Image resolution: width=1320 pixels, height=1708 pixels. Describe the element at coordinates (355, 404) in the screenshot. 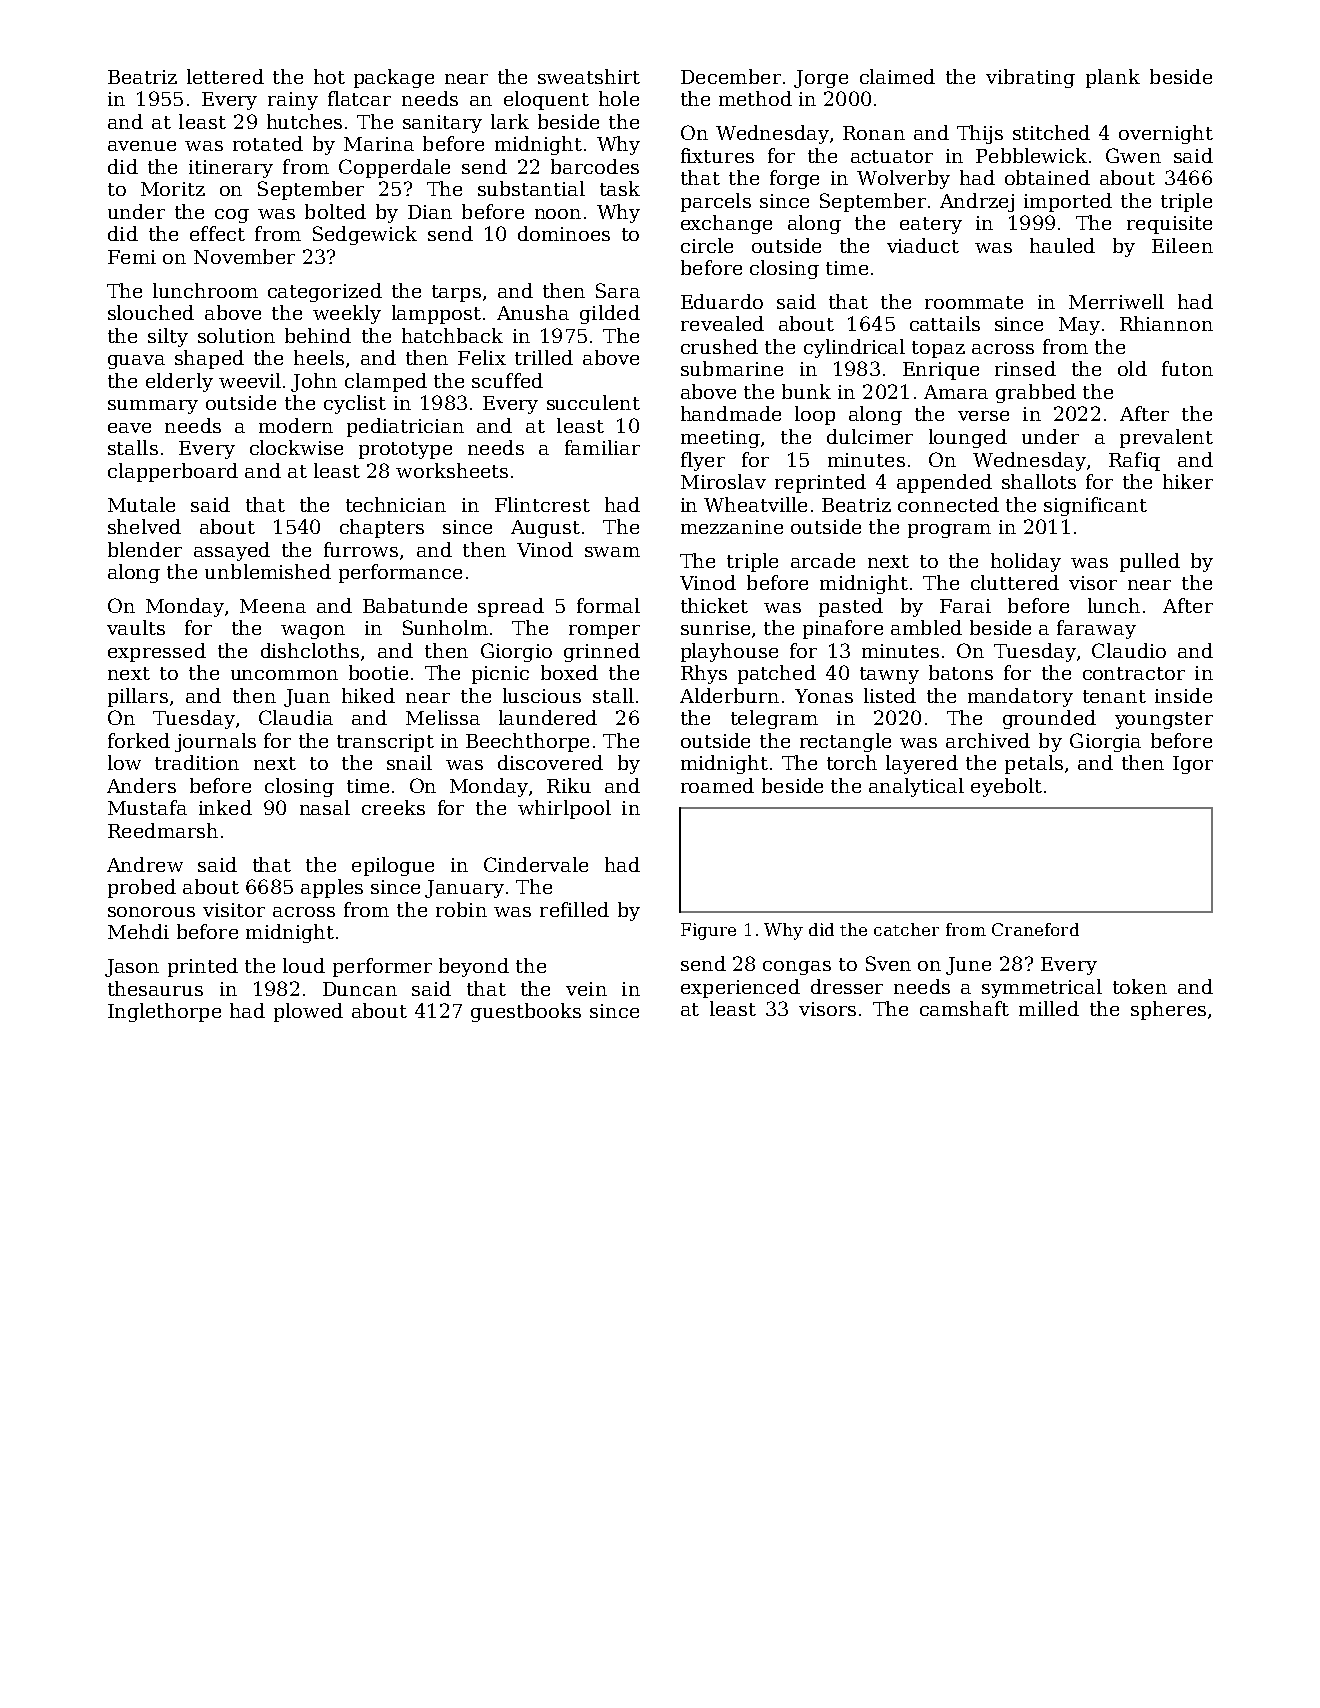

I see `cyclist` at that location.
